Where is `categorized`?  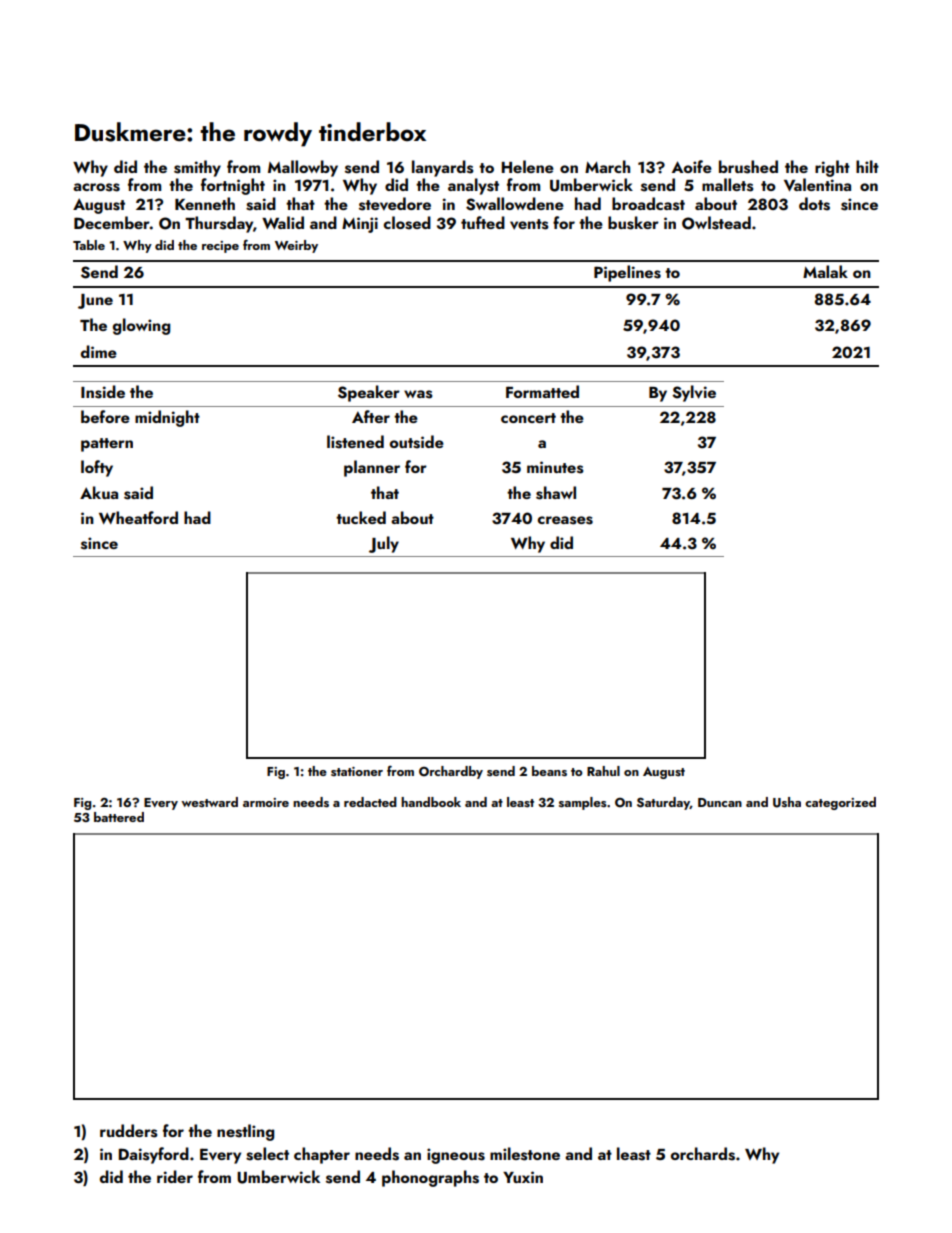
categorized is located at coordinates (840, 803).
